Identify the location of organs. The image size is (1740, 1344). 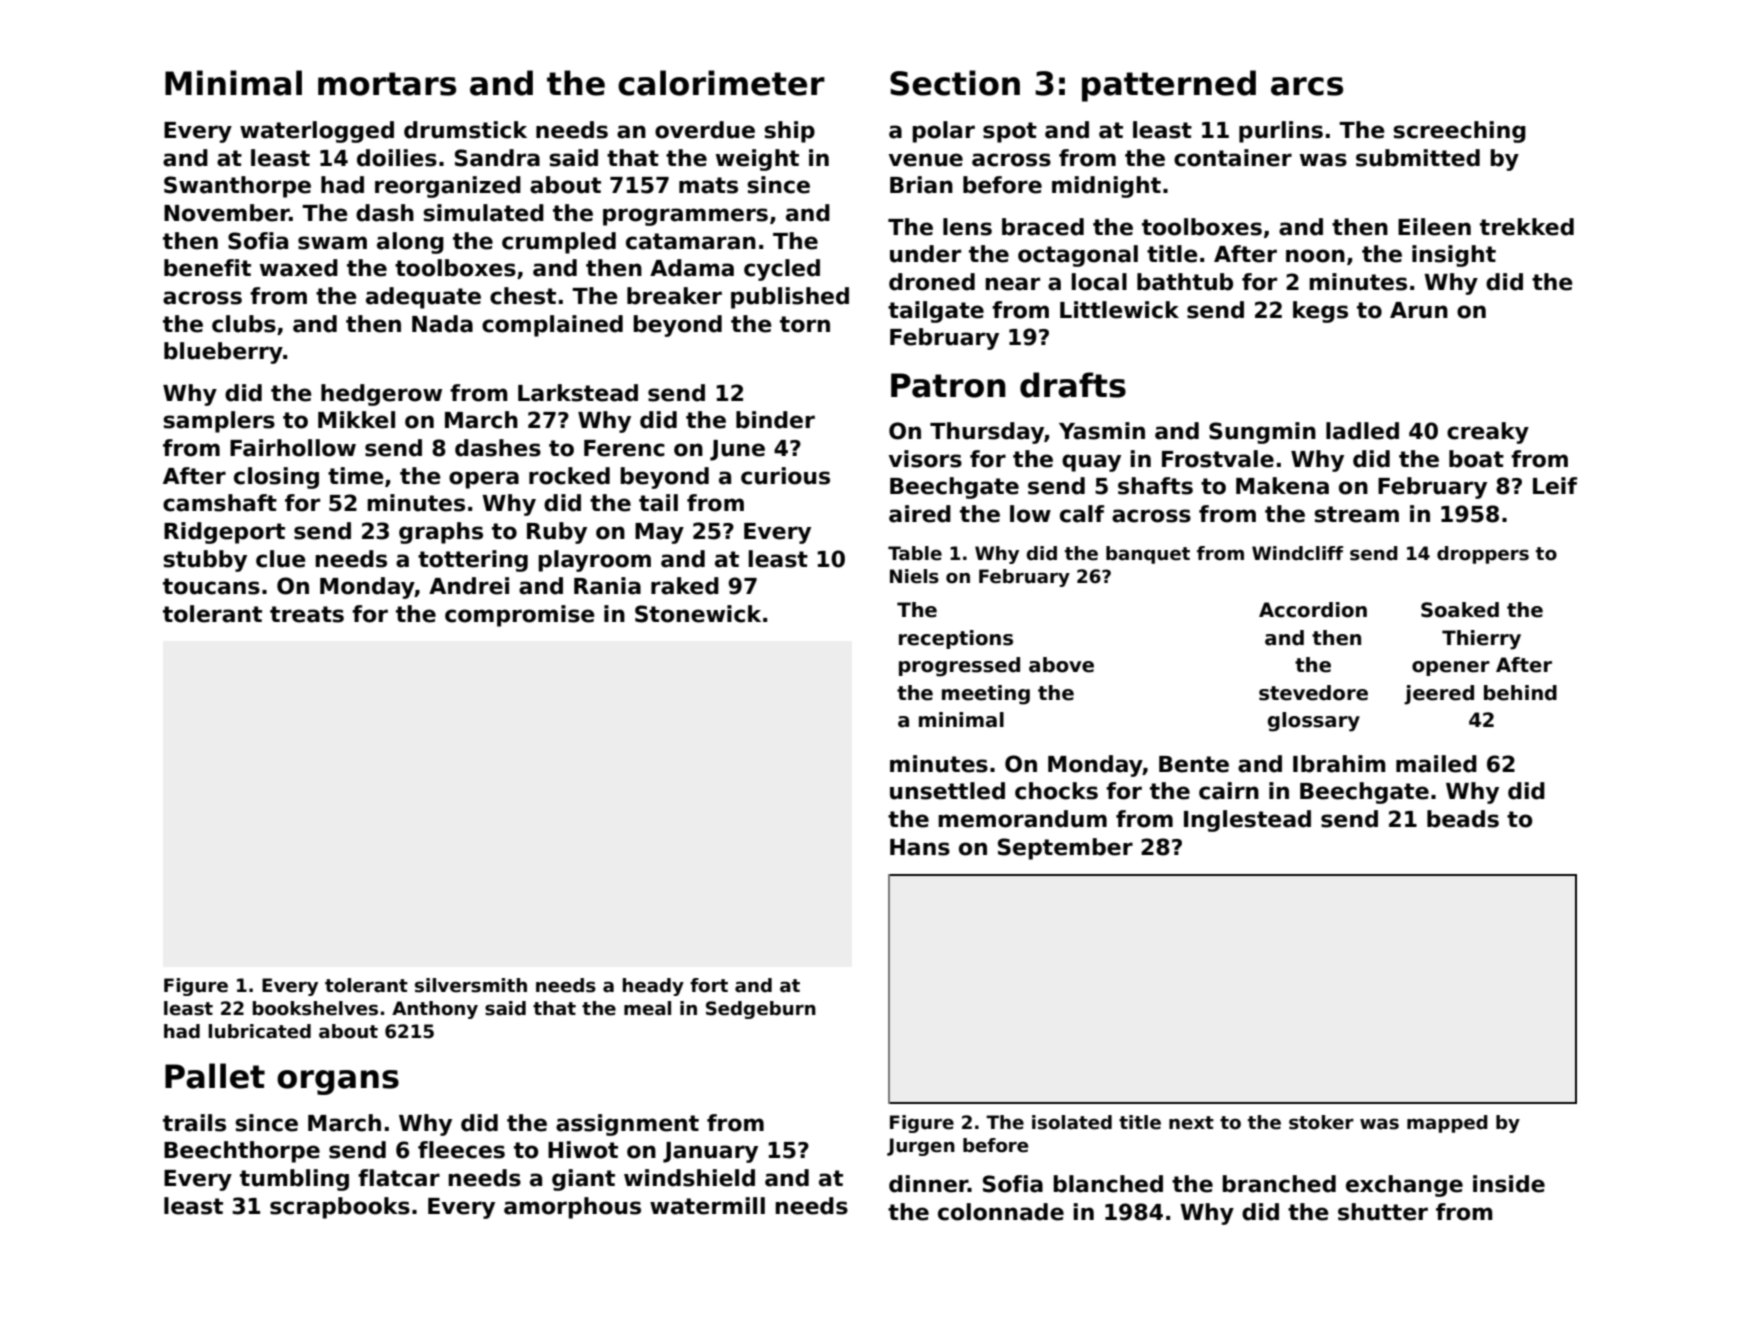
(338, 1082).
